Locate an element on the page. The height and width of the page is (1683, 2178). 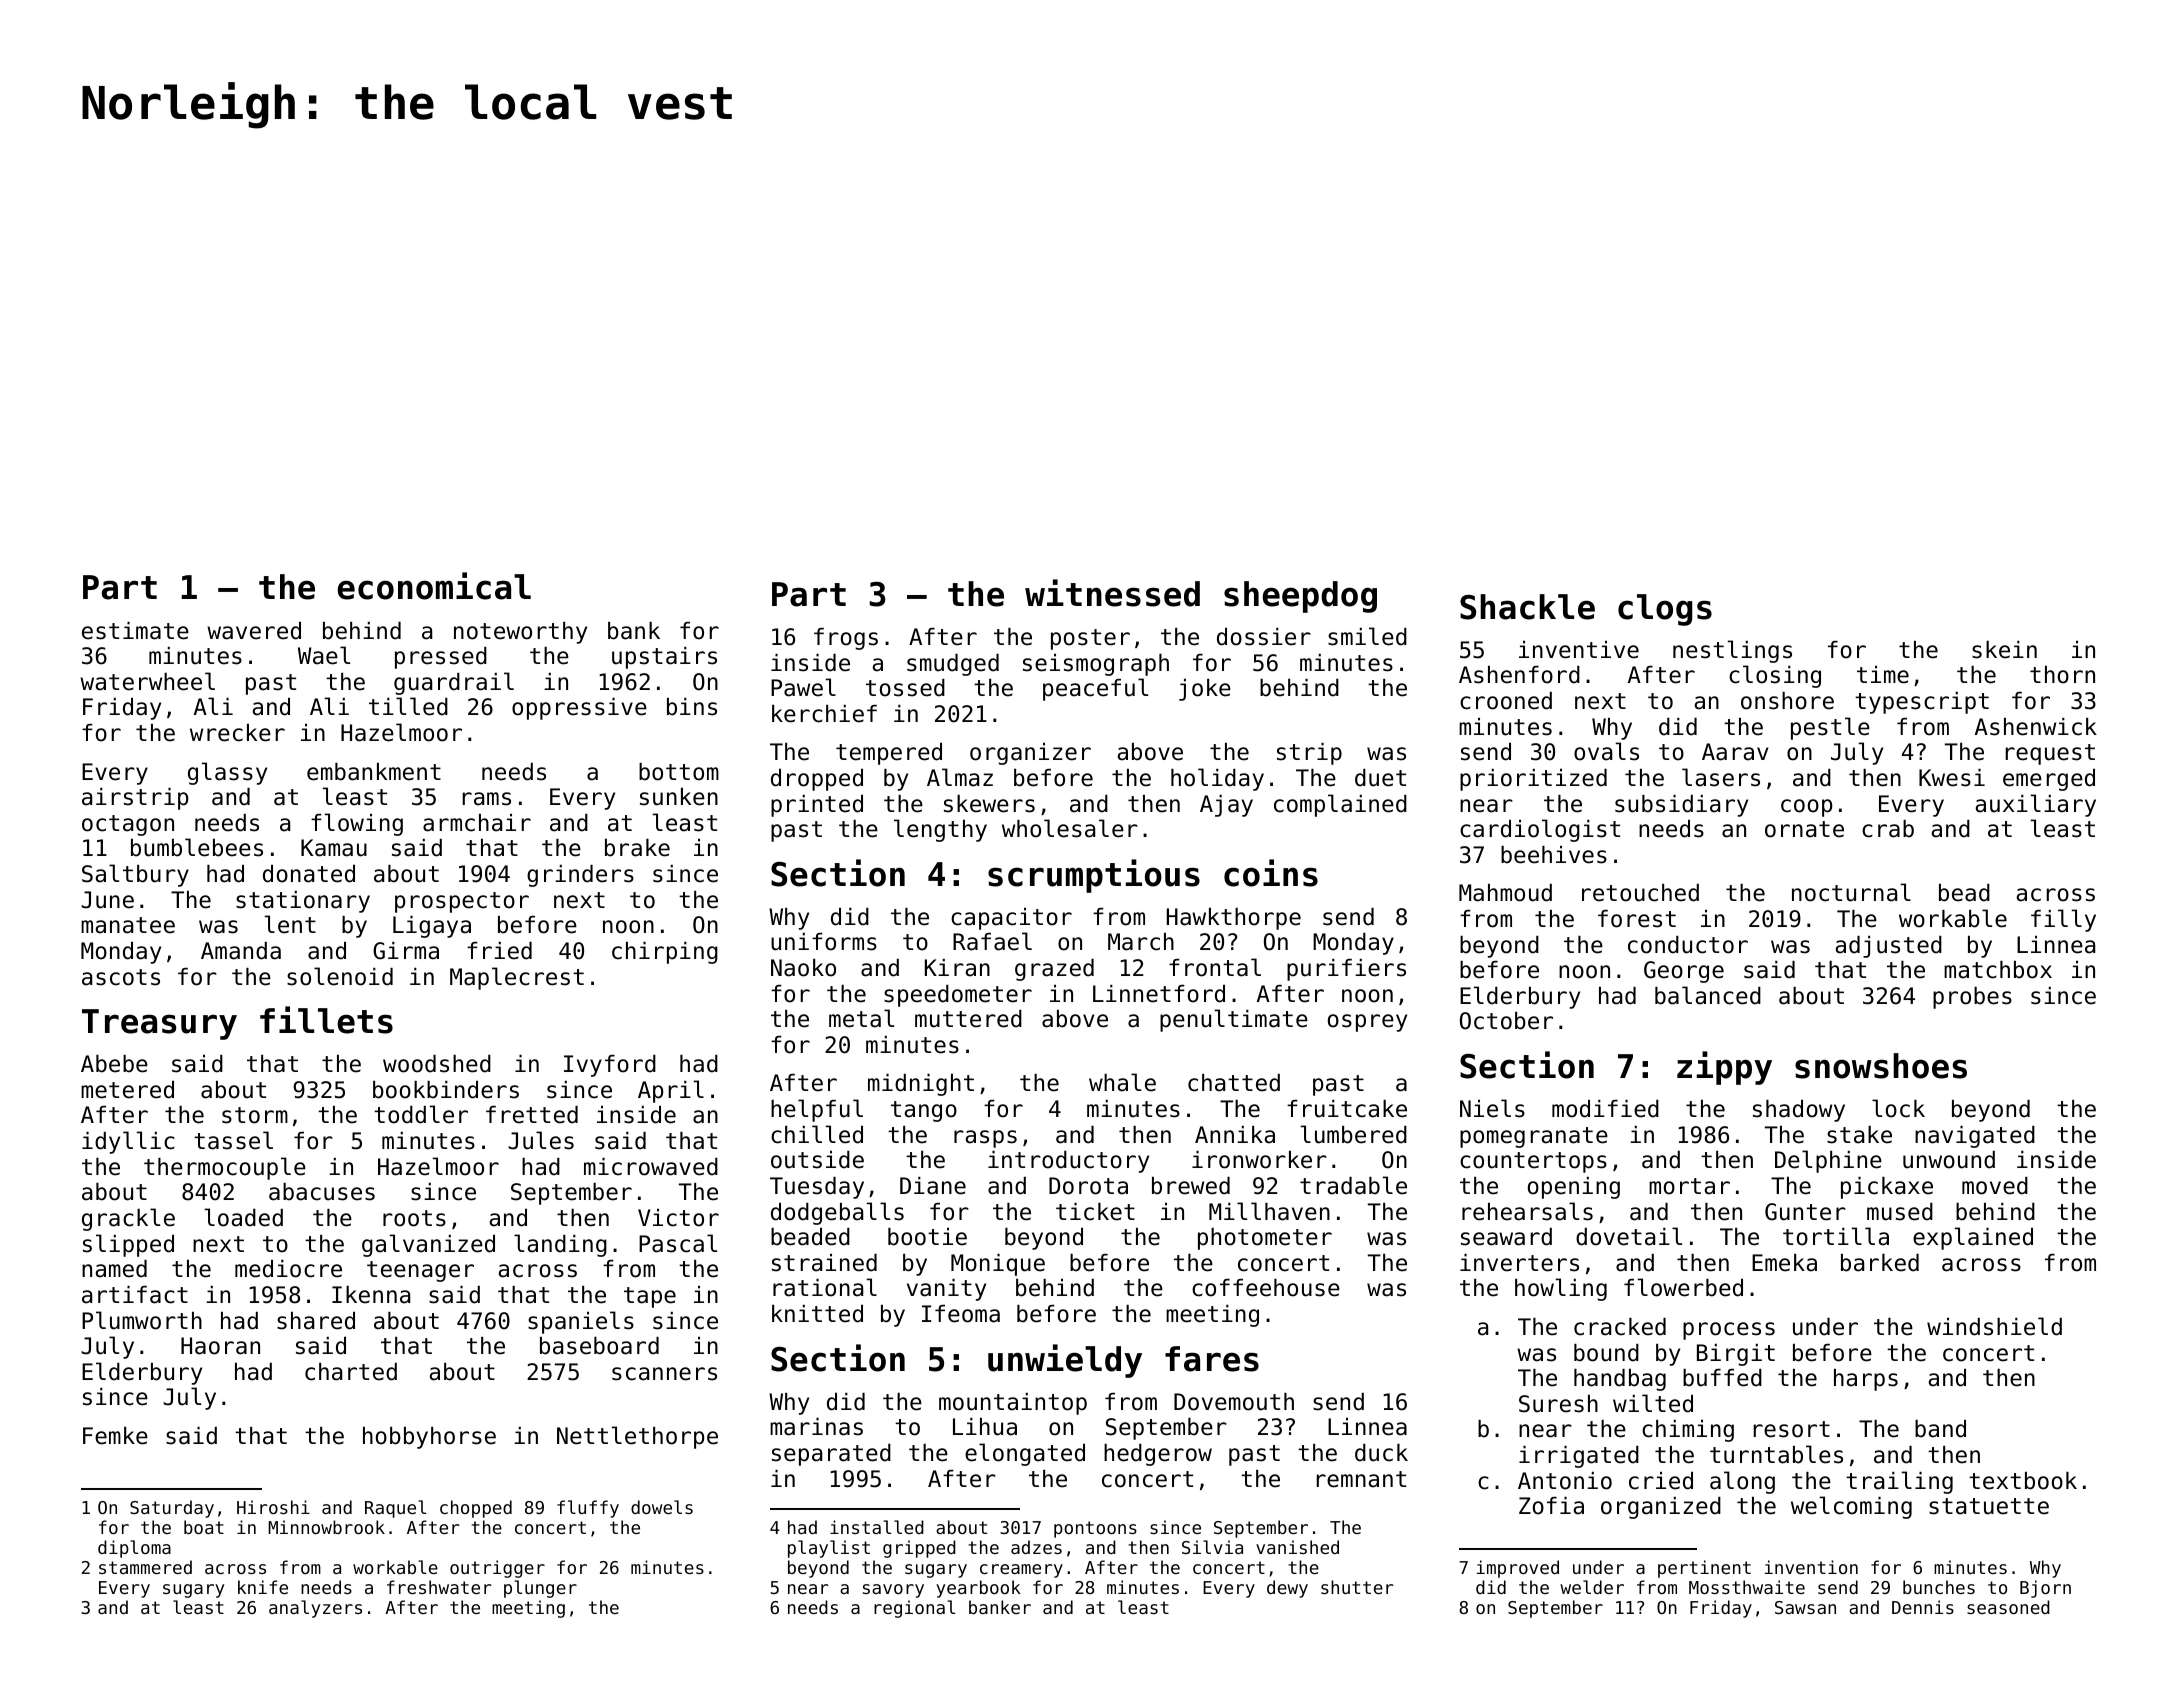
whale is located at coordinates (1122, 1082).
